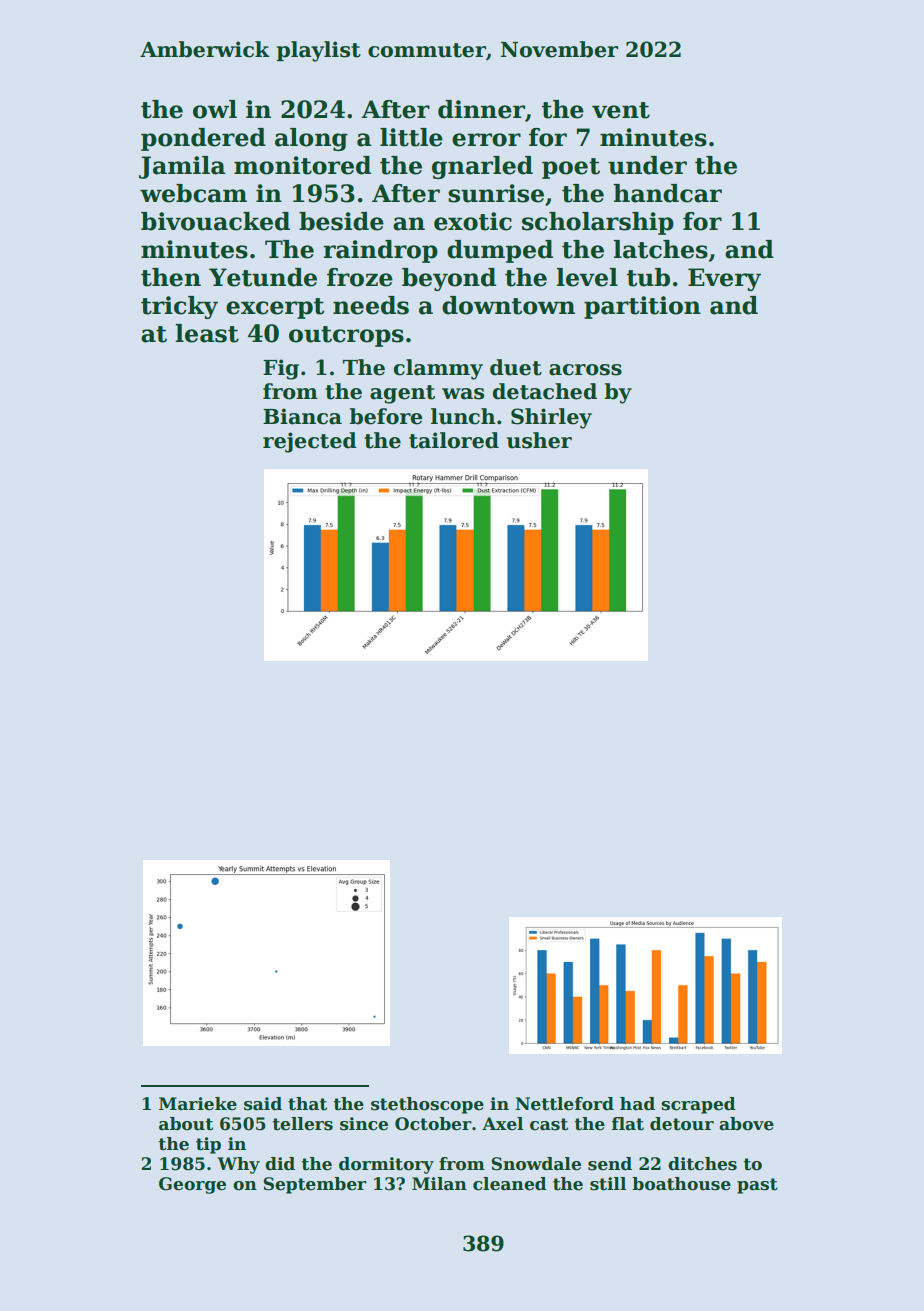 This screenshot has height=1311, width=924. I want to click on had, so click(637, 1104).
